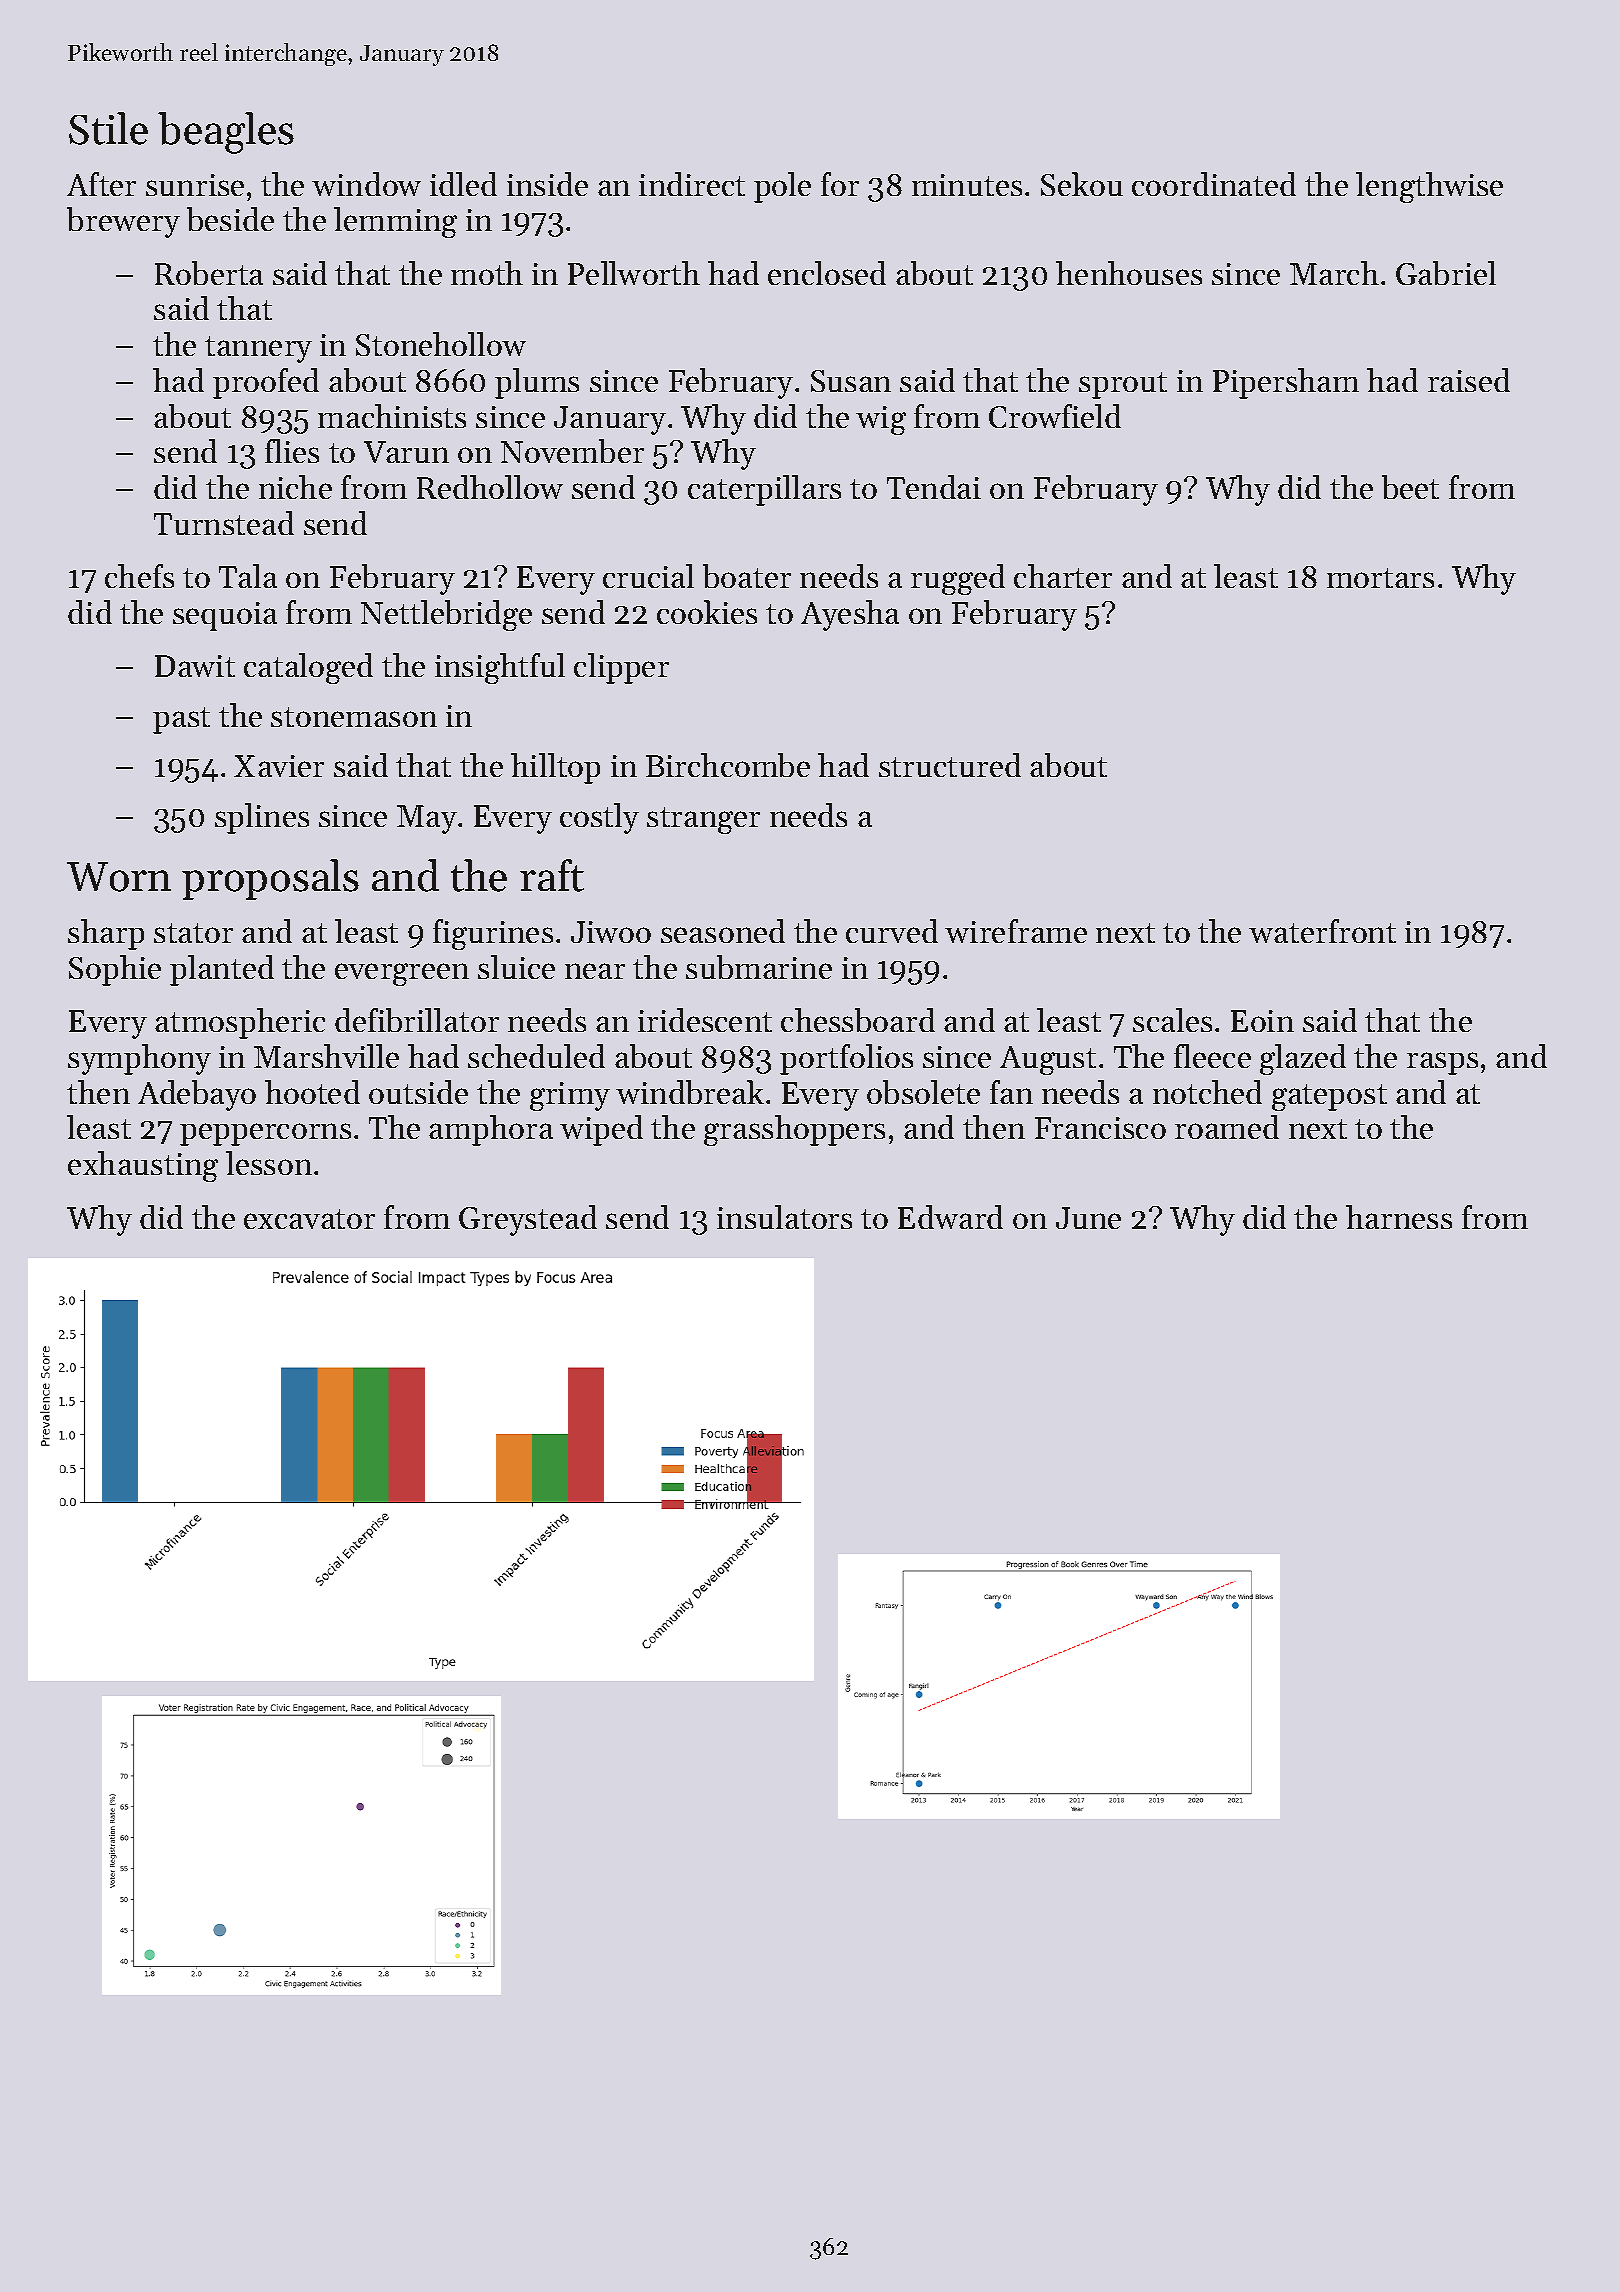  I want to click on lesson, so click(269, 1163).
